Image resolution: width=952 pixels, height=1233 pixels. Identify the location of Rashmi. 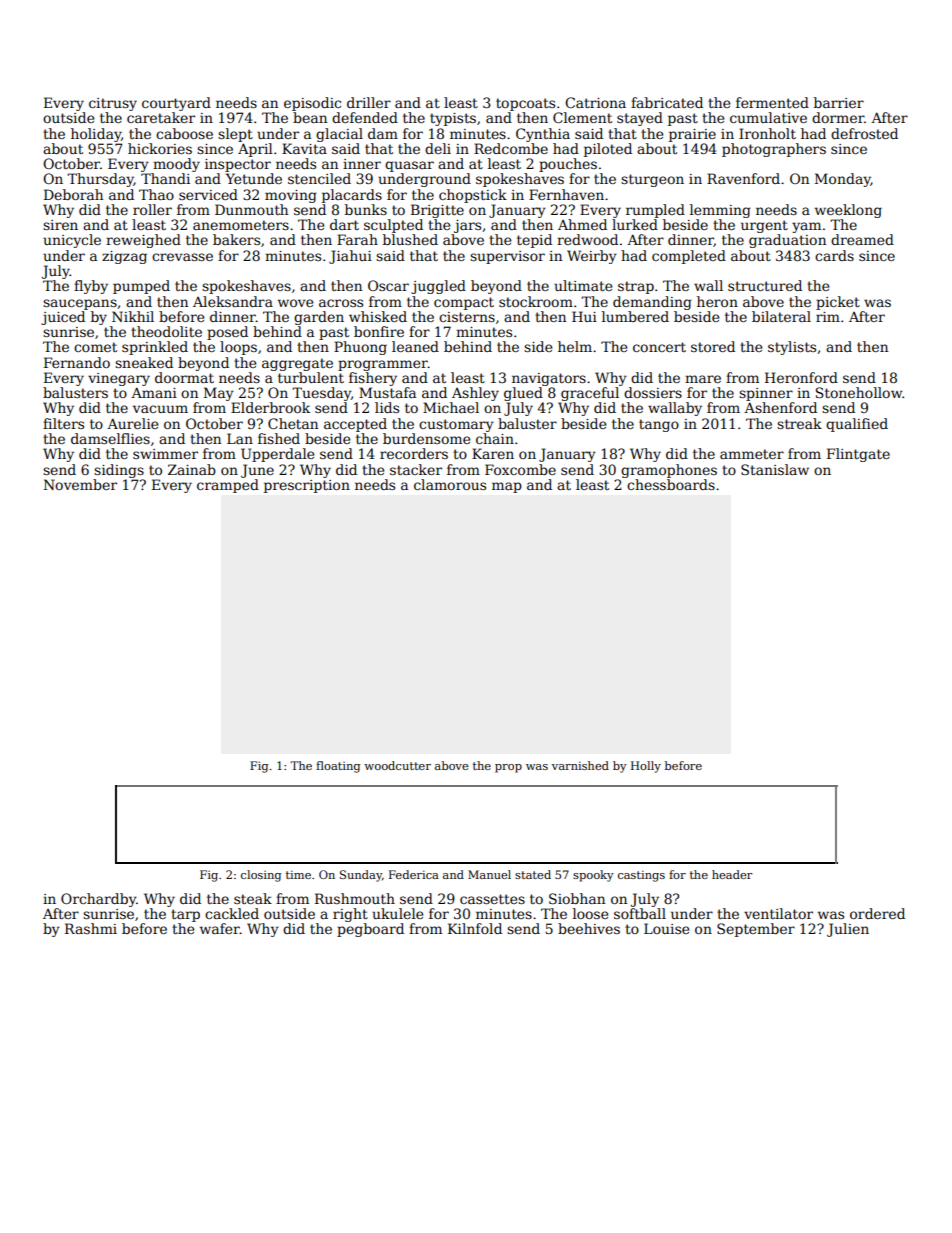
(91, 928).
